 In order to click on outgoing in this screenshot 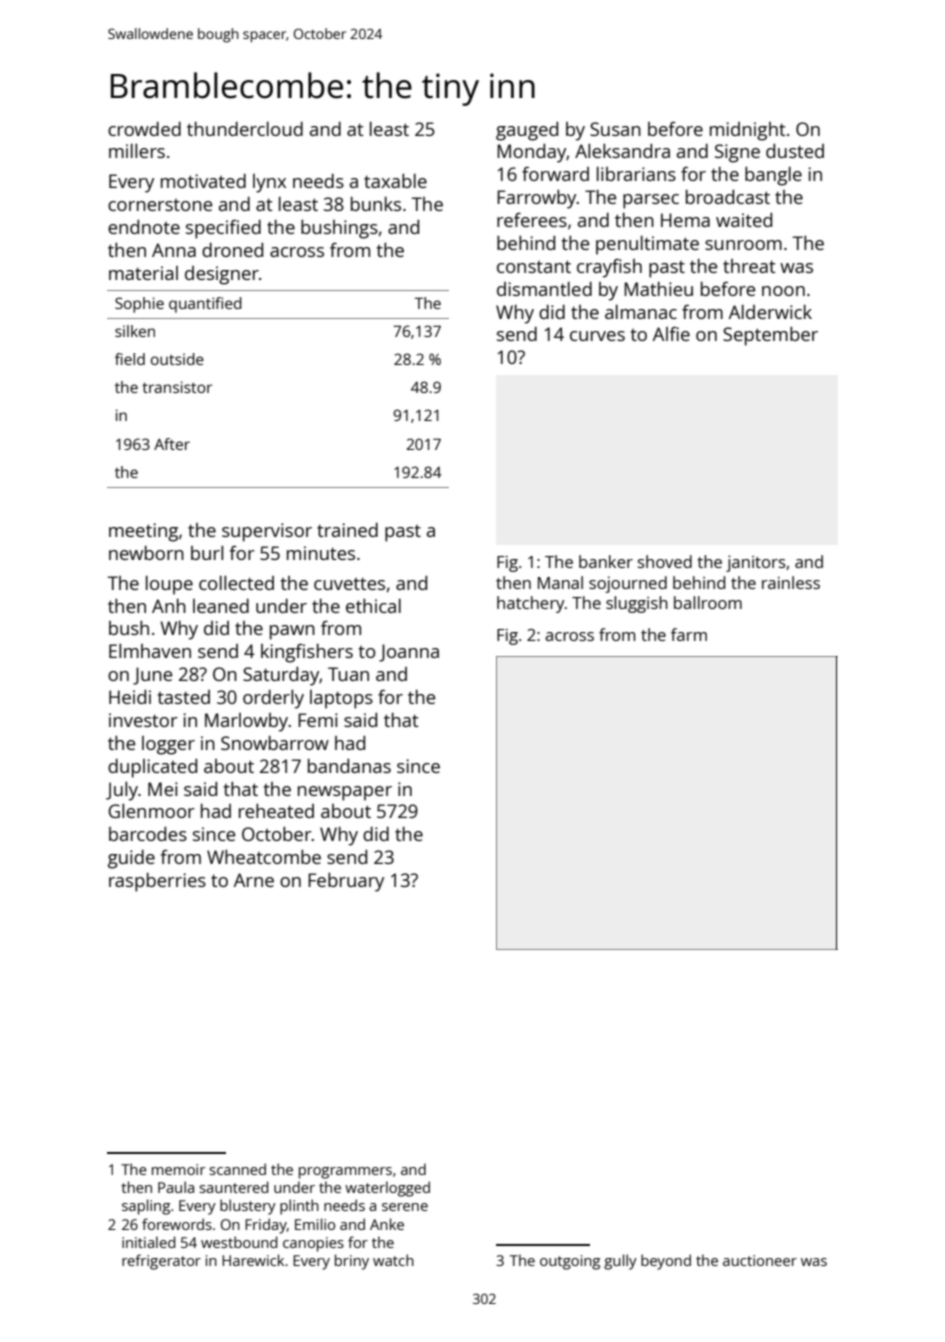, I will do `click(570, 1262)`.
